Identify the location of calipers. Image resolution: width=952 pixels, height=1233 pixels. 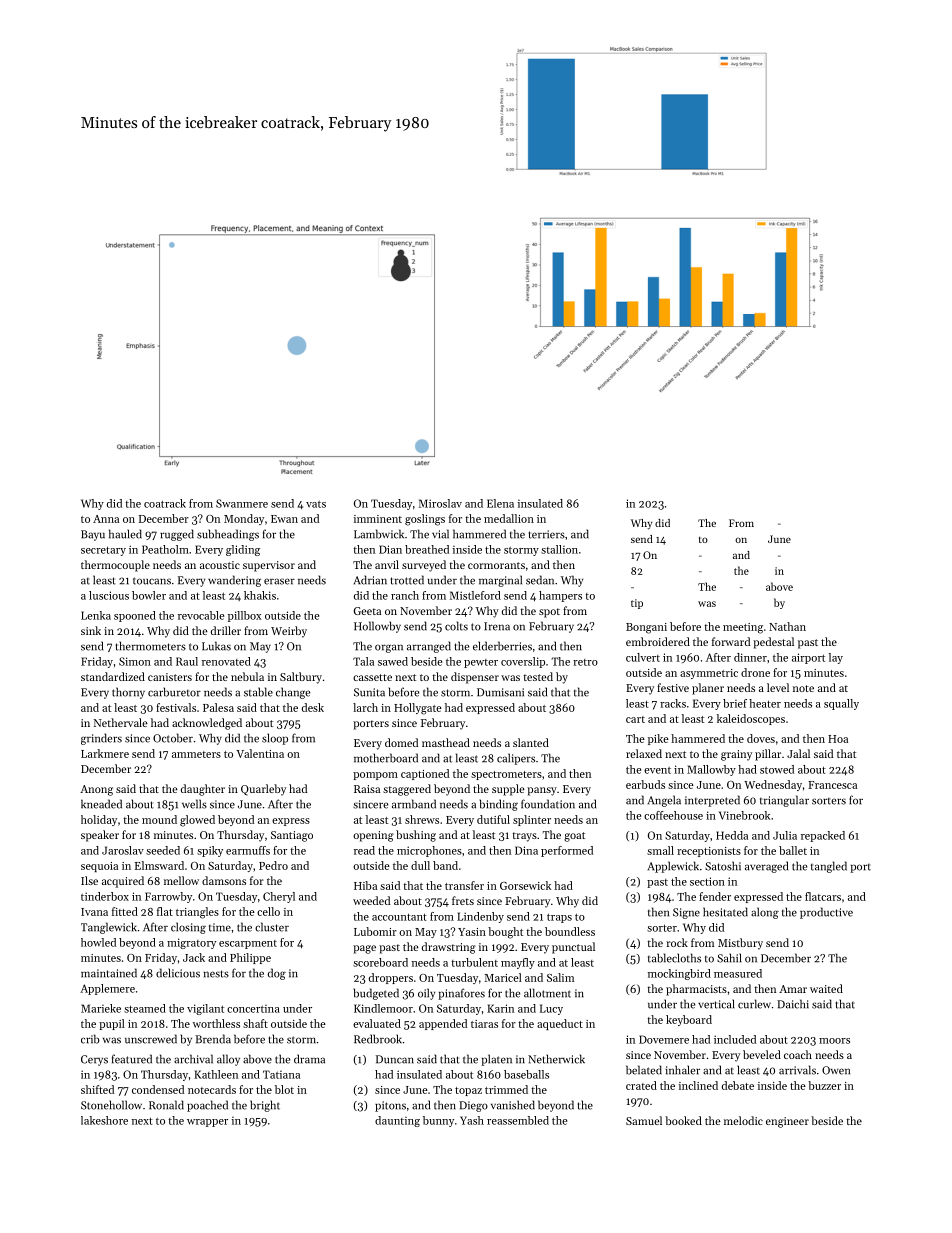
(516, 759).
